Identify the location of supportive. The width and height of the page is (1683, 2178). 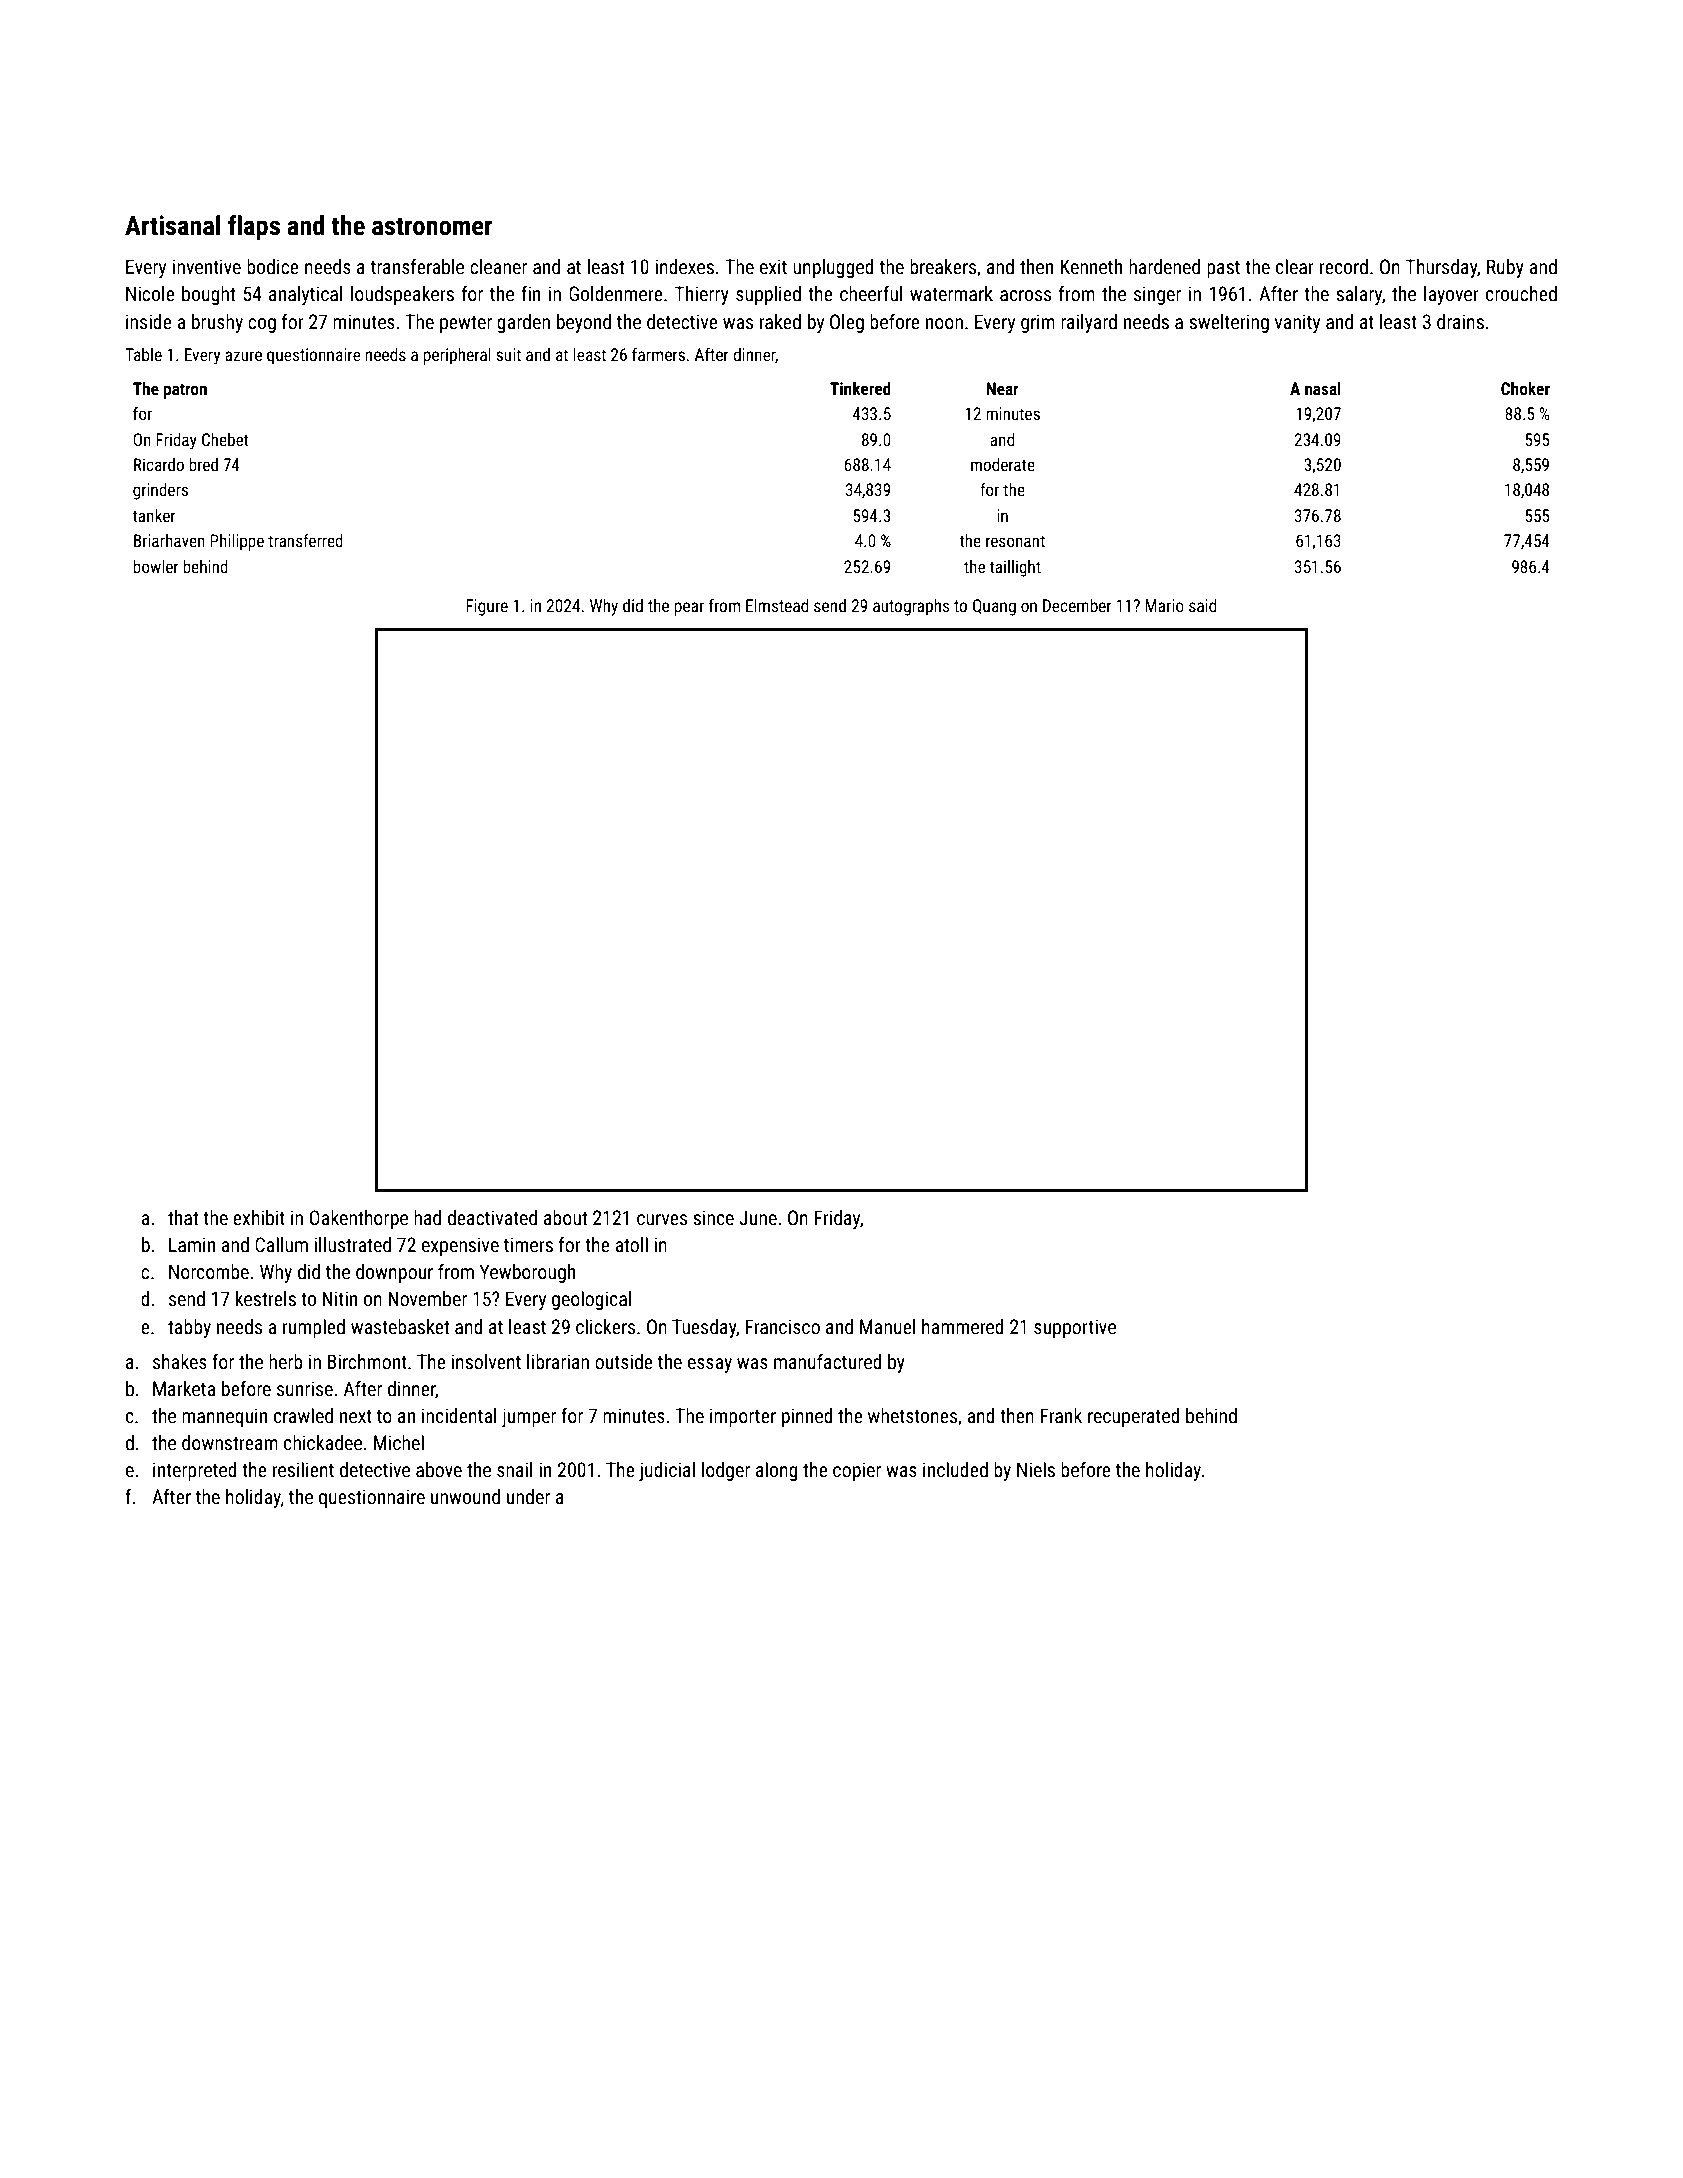
(1075, 1328).
